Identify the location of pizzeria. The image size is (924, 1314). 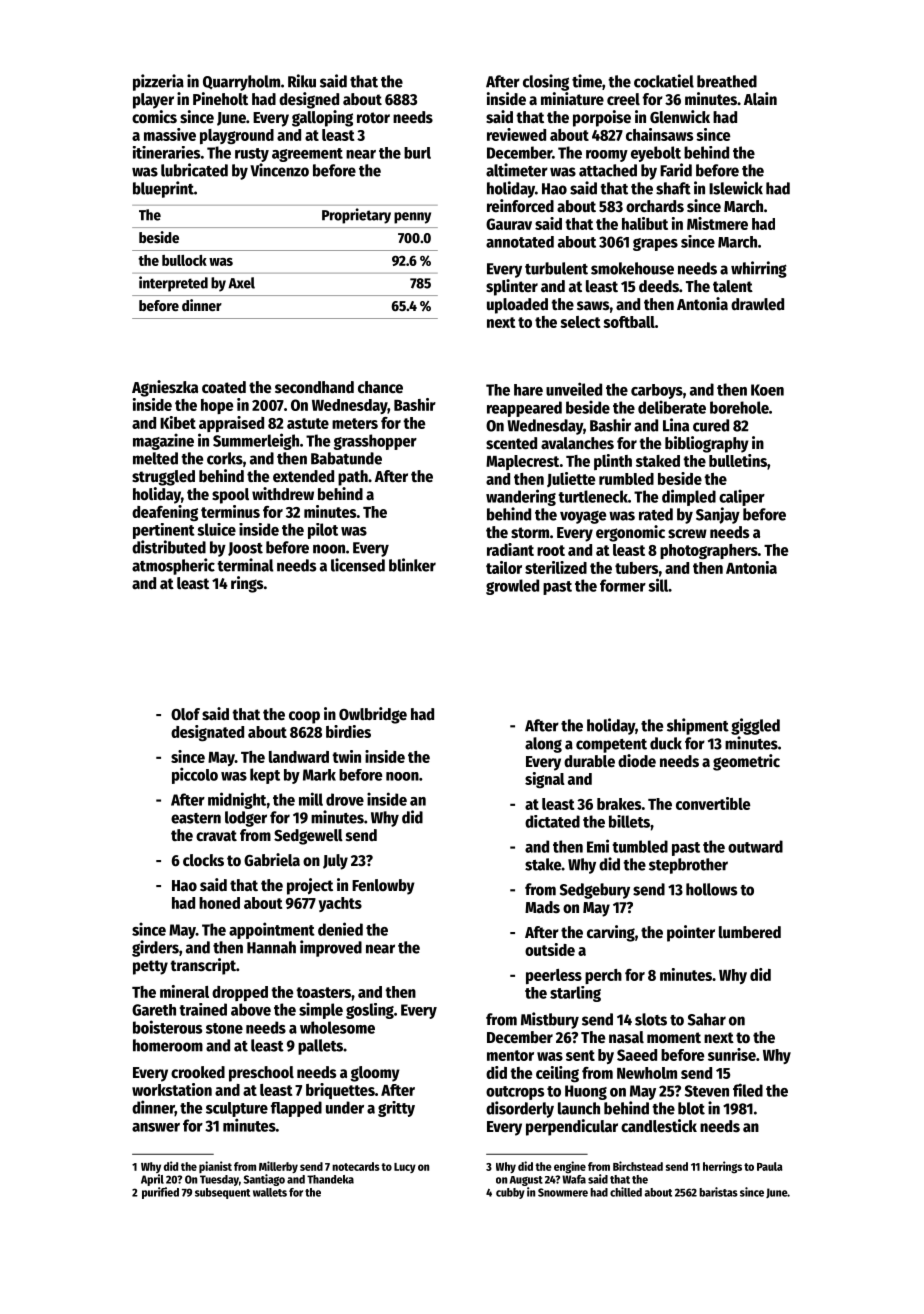
(158, 82).
